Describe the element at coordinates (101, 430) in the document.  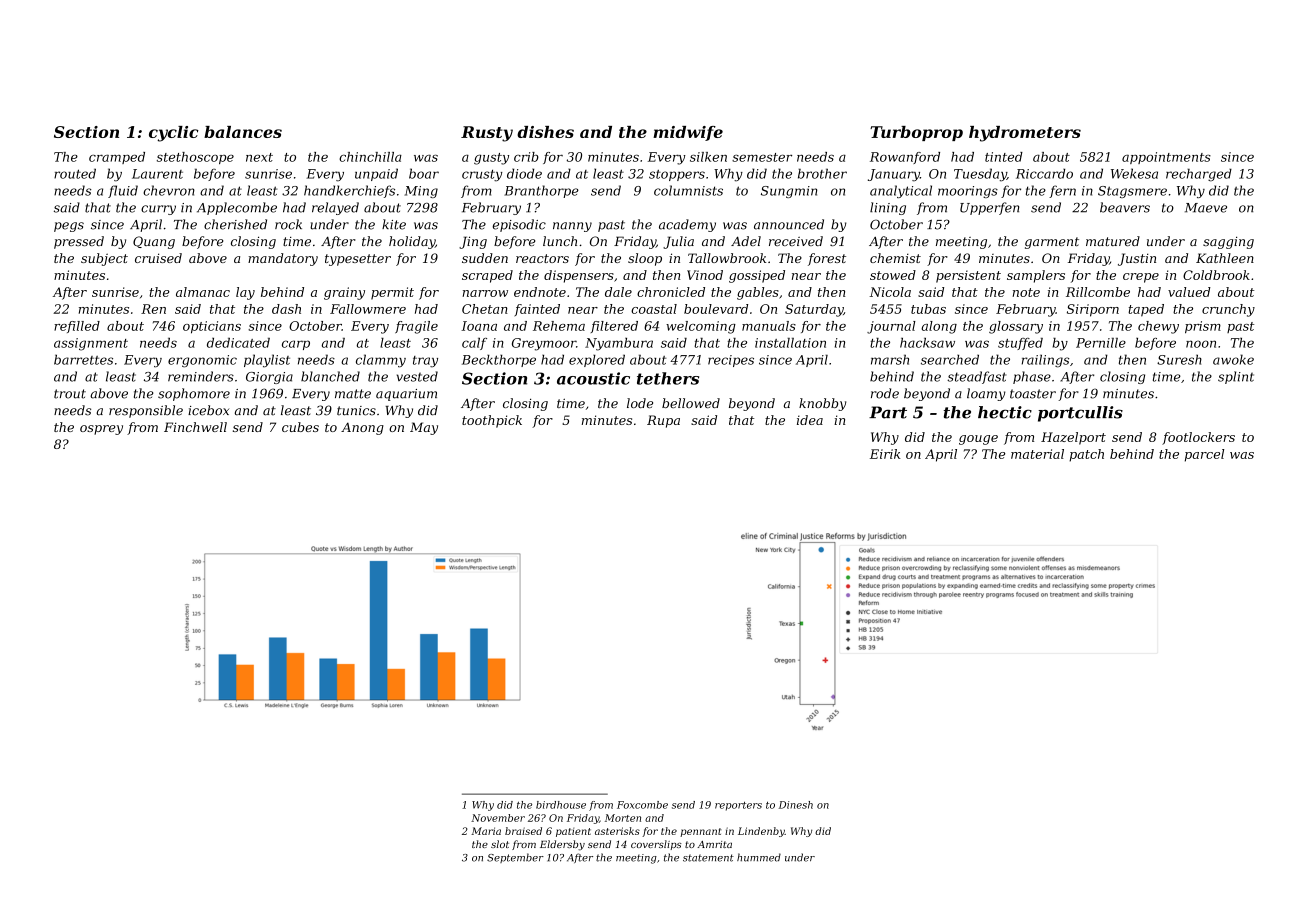
I see `osprey` at that location.
